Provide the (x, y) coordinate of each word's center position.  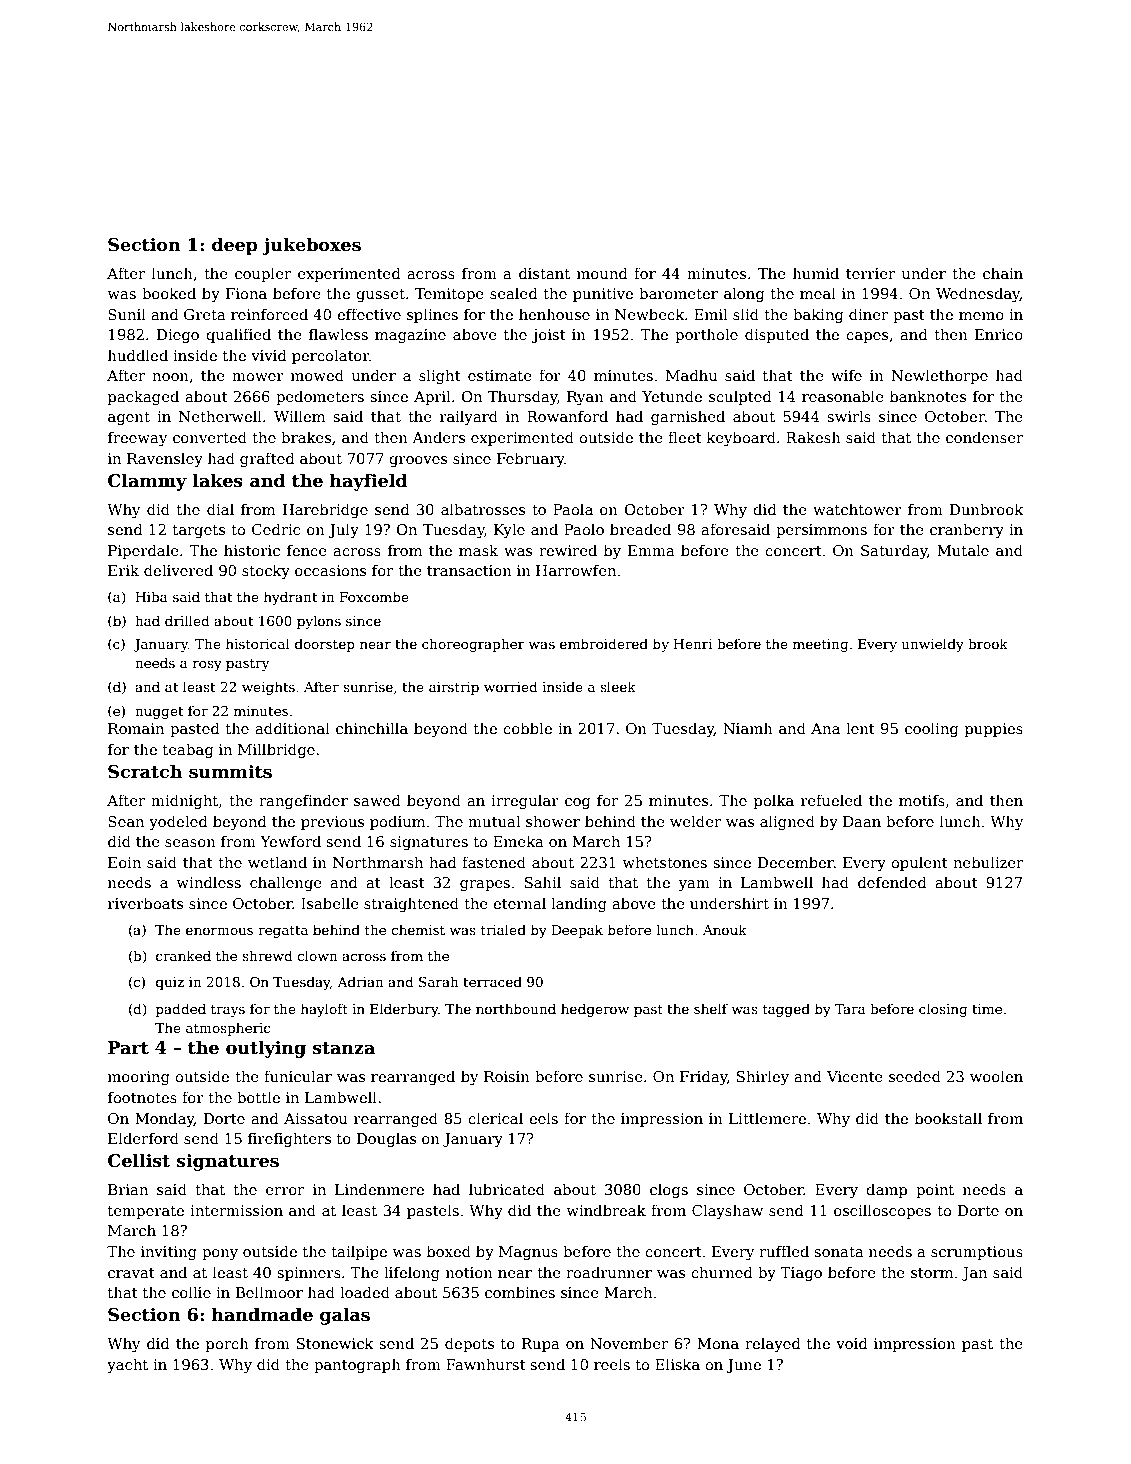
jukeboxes (311, 246)
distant (544, 273)
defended (892, 882)
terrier (870, 273)
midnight (184, 801)
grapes (485, 885)
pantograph (357, 1365)
